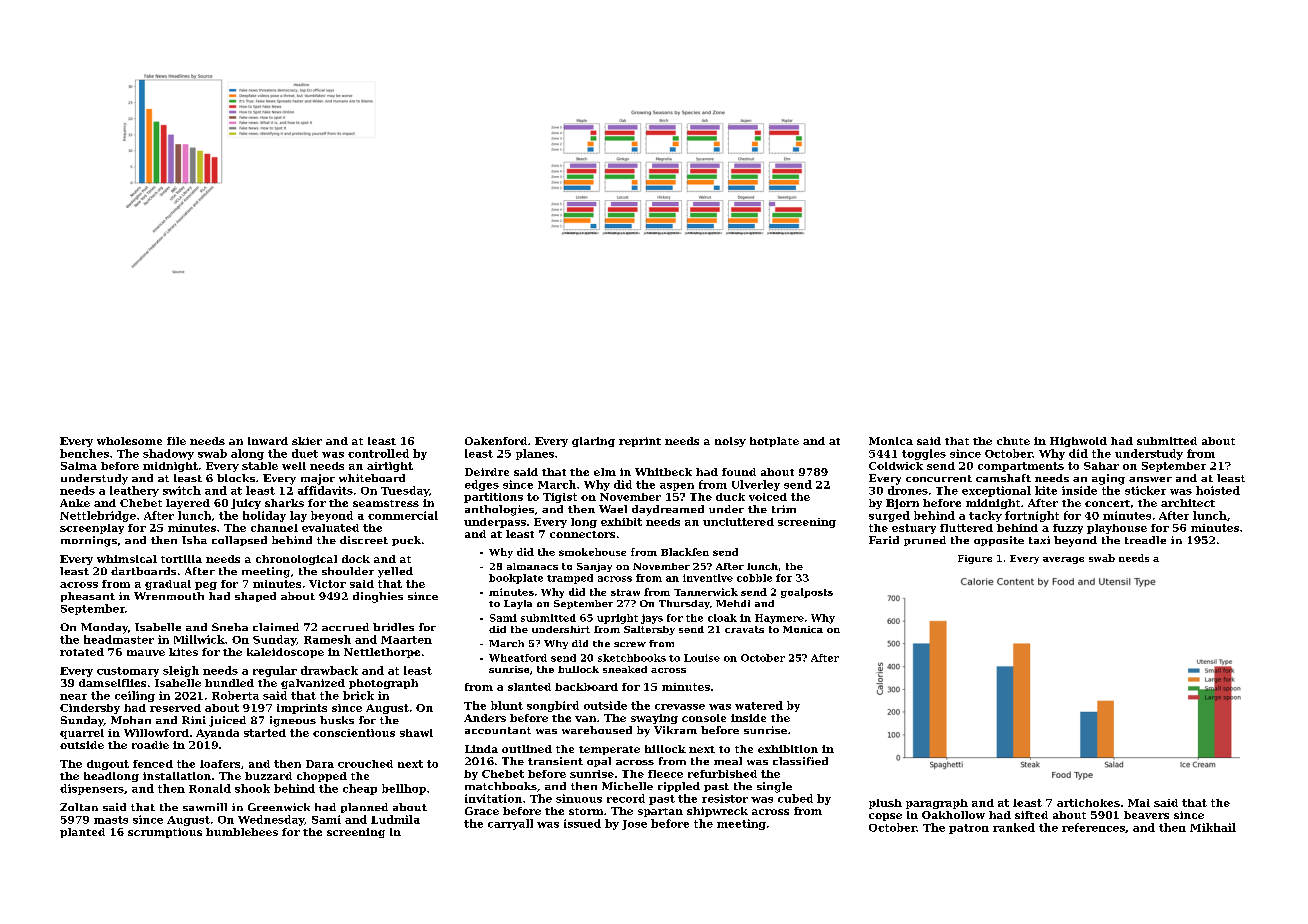  I want to click on Greenwick, so click(279, 807).
